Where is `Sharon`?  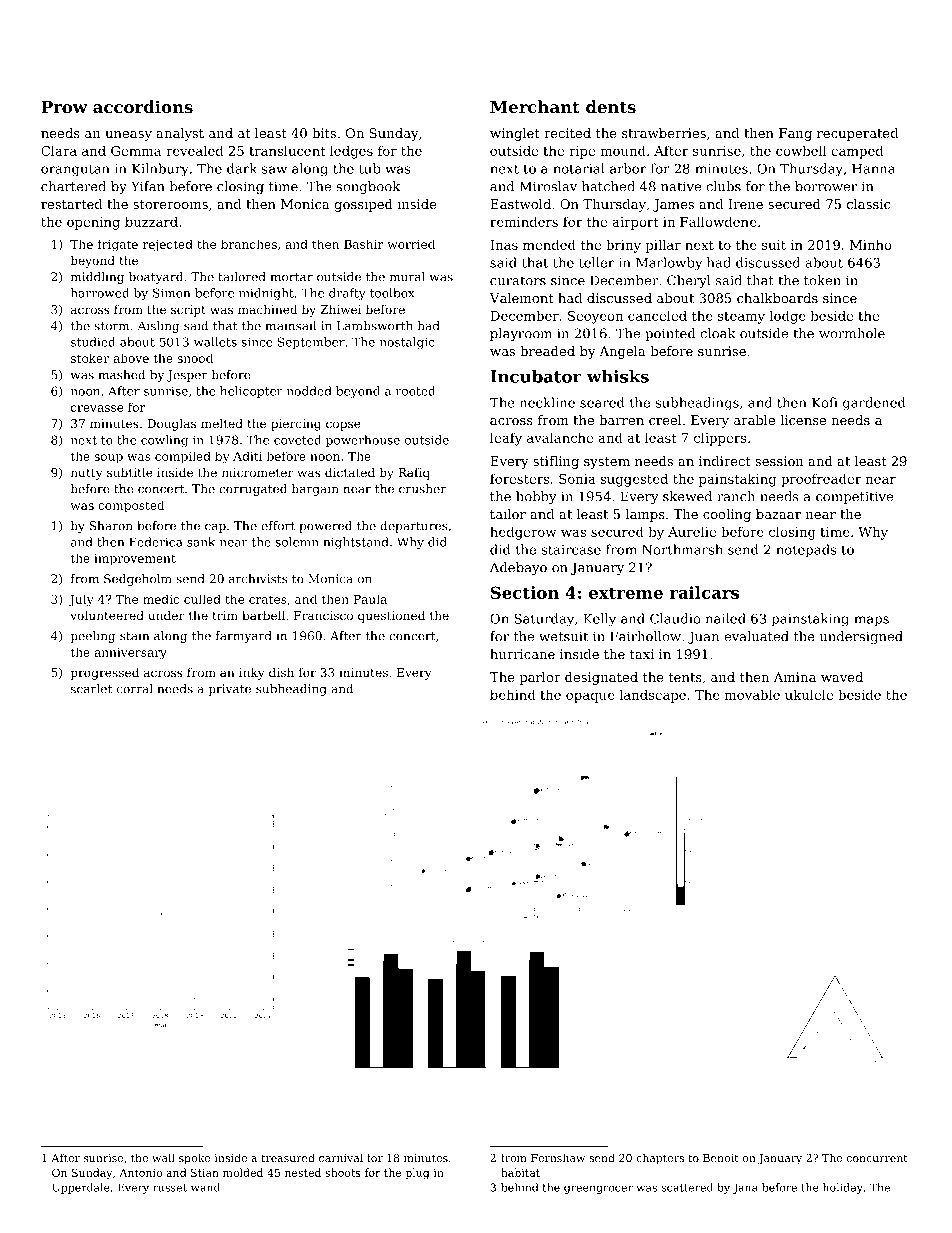 Sharon is located at coordinates (111, 526).
